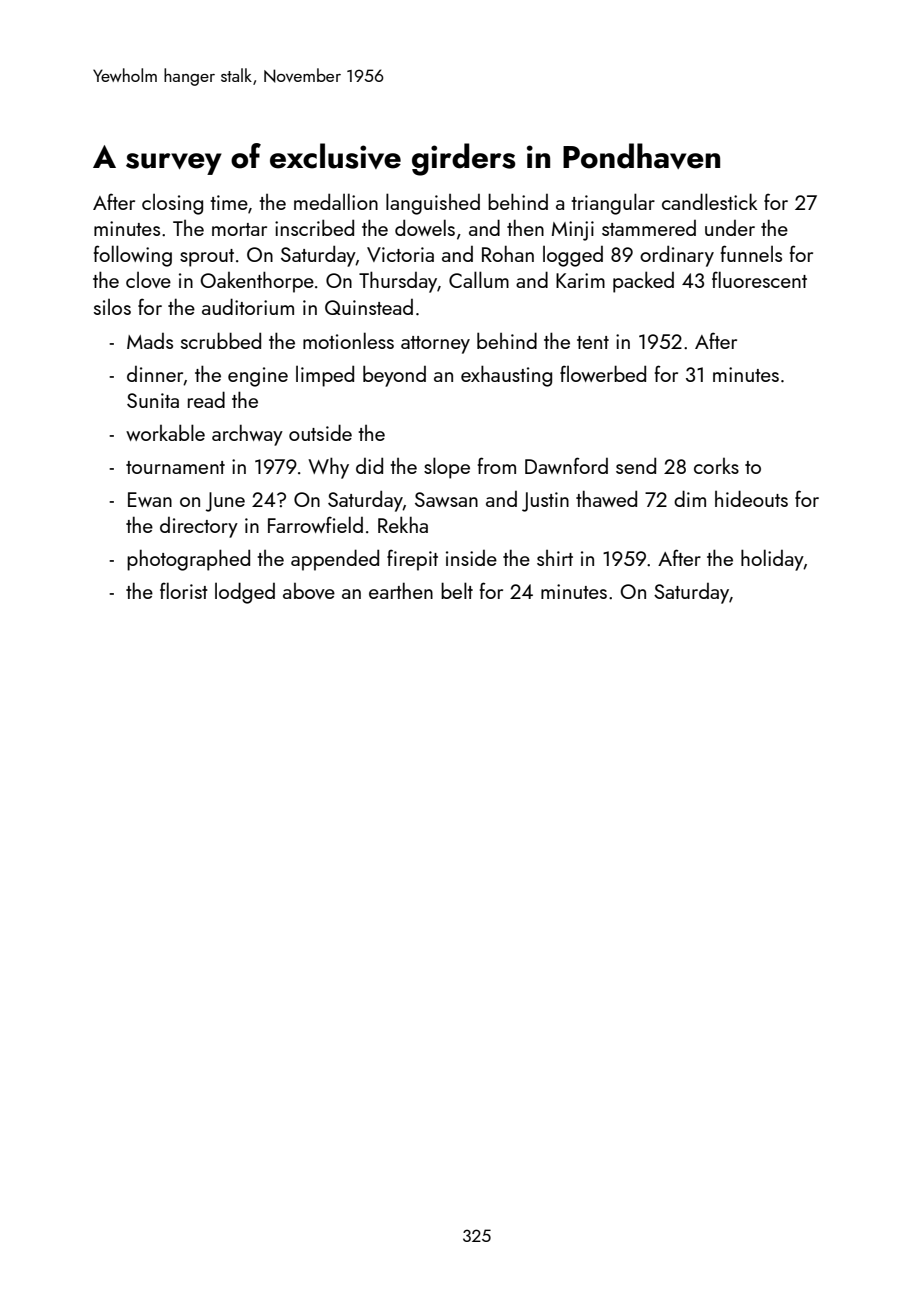  Describe the element at coordinates (172, 204) in the screenshot. I see `closing` at that location.
